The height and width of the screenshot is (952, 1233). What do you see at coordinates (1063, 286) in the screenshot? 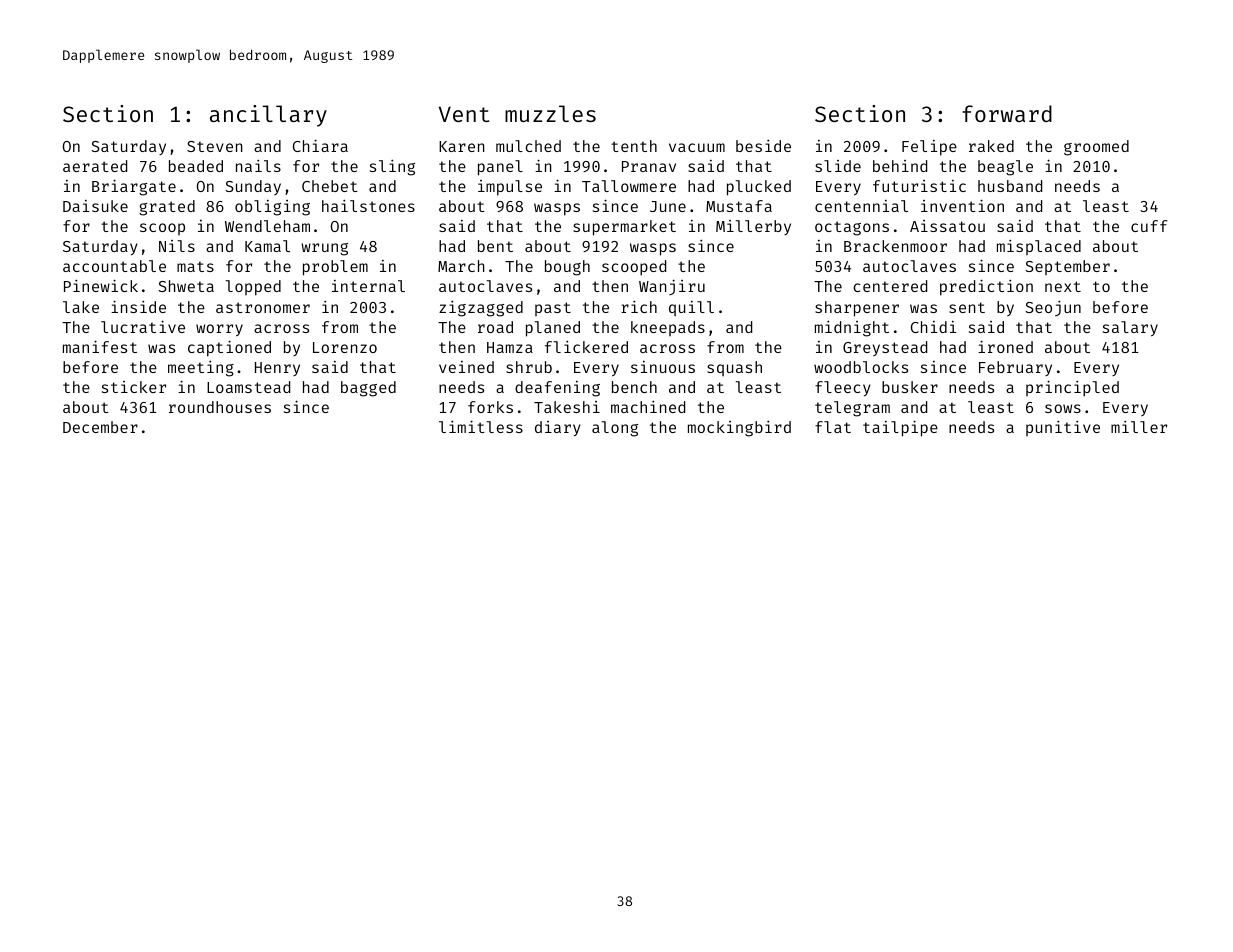
I see `next` at bounding box center [1063, 286].
